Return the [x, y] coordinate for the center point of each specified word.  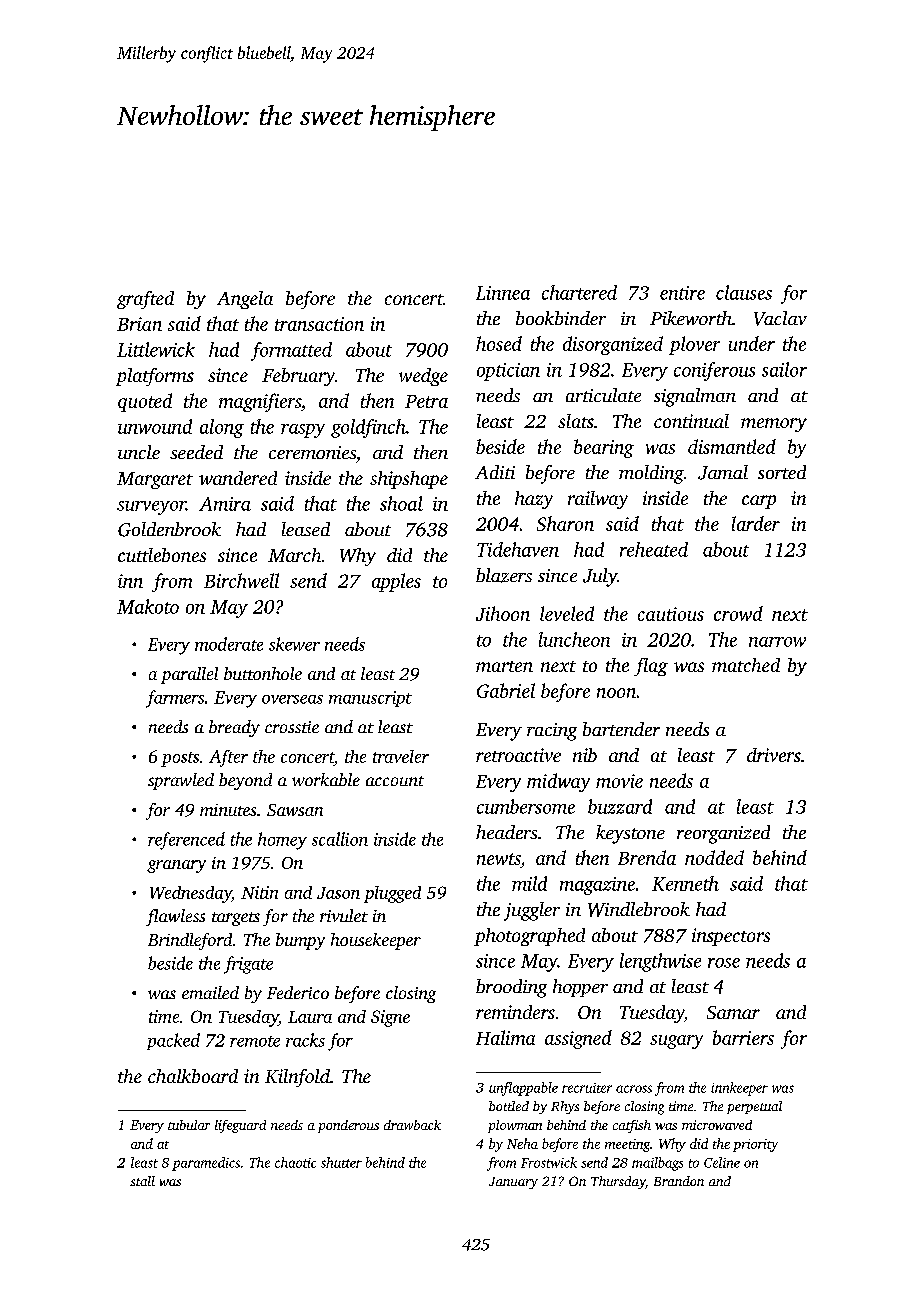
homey [282, 841]
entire [682, 293]
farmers [175, 699]
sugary [676, 1042]
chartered [579, 292]
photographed [529, 937]
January [513, 1183]
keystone [630, 834]
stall [142, 1181]
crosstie [292, 727]
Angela [245, 300]
